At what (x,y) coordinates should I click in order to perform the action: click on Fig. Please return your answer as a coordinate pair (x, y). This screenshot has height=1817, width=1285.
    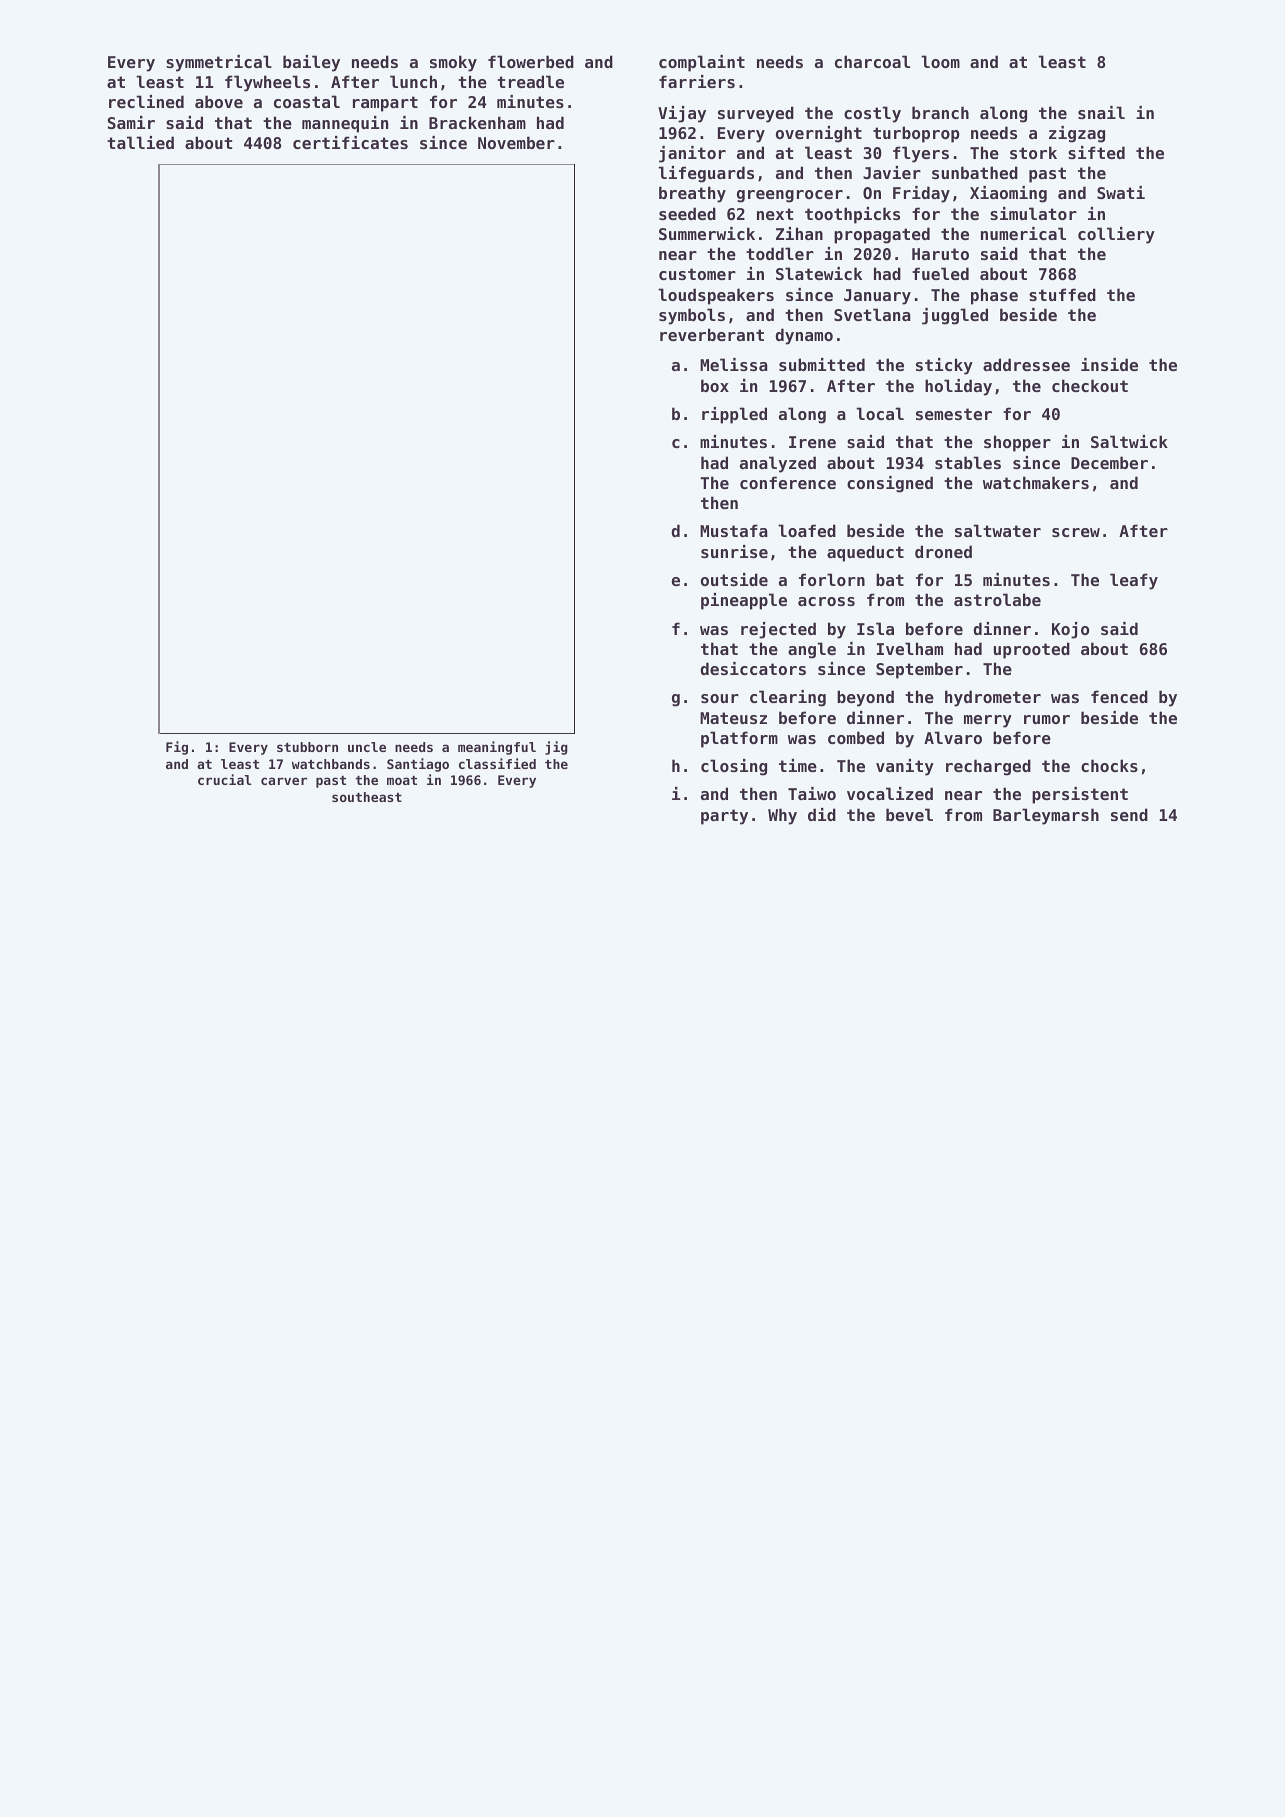
    Looking at the image, I should click on (177, 748).
